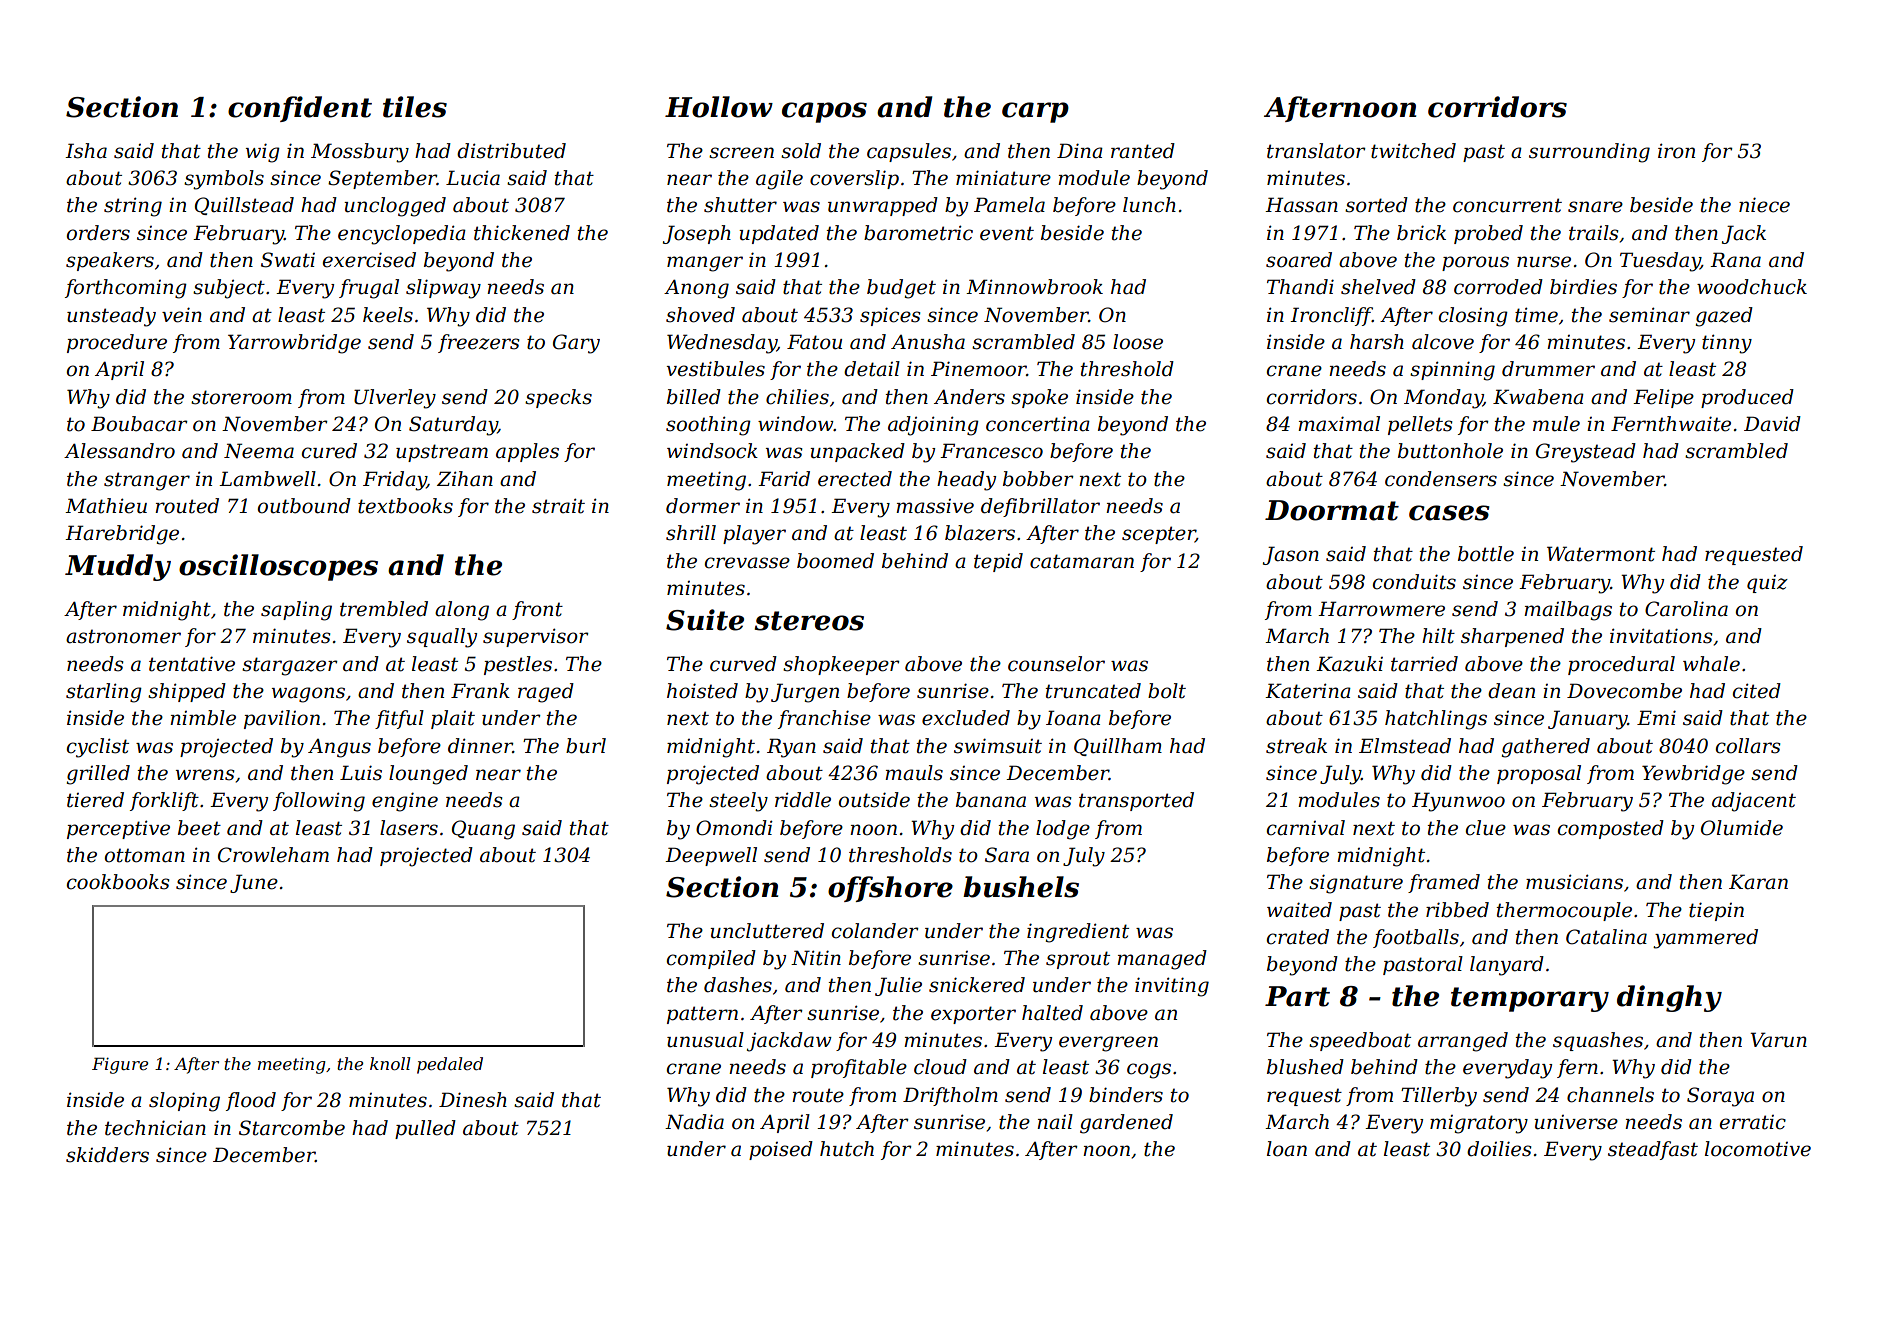  What do you see at coordinates (1727, 344) in the document?
I see `tinny` at bounding box center [1727, 344].
